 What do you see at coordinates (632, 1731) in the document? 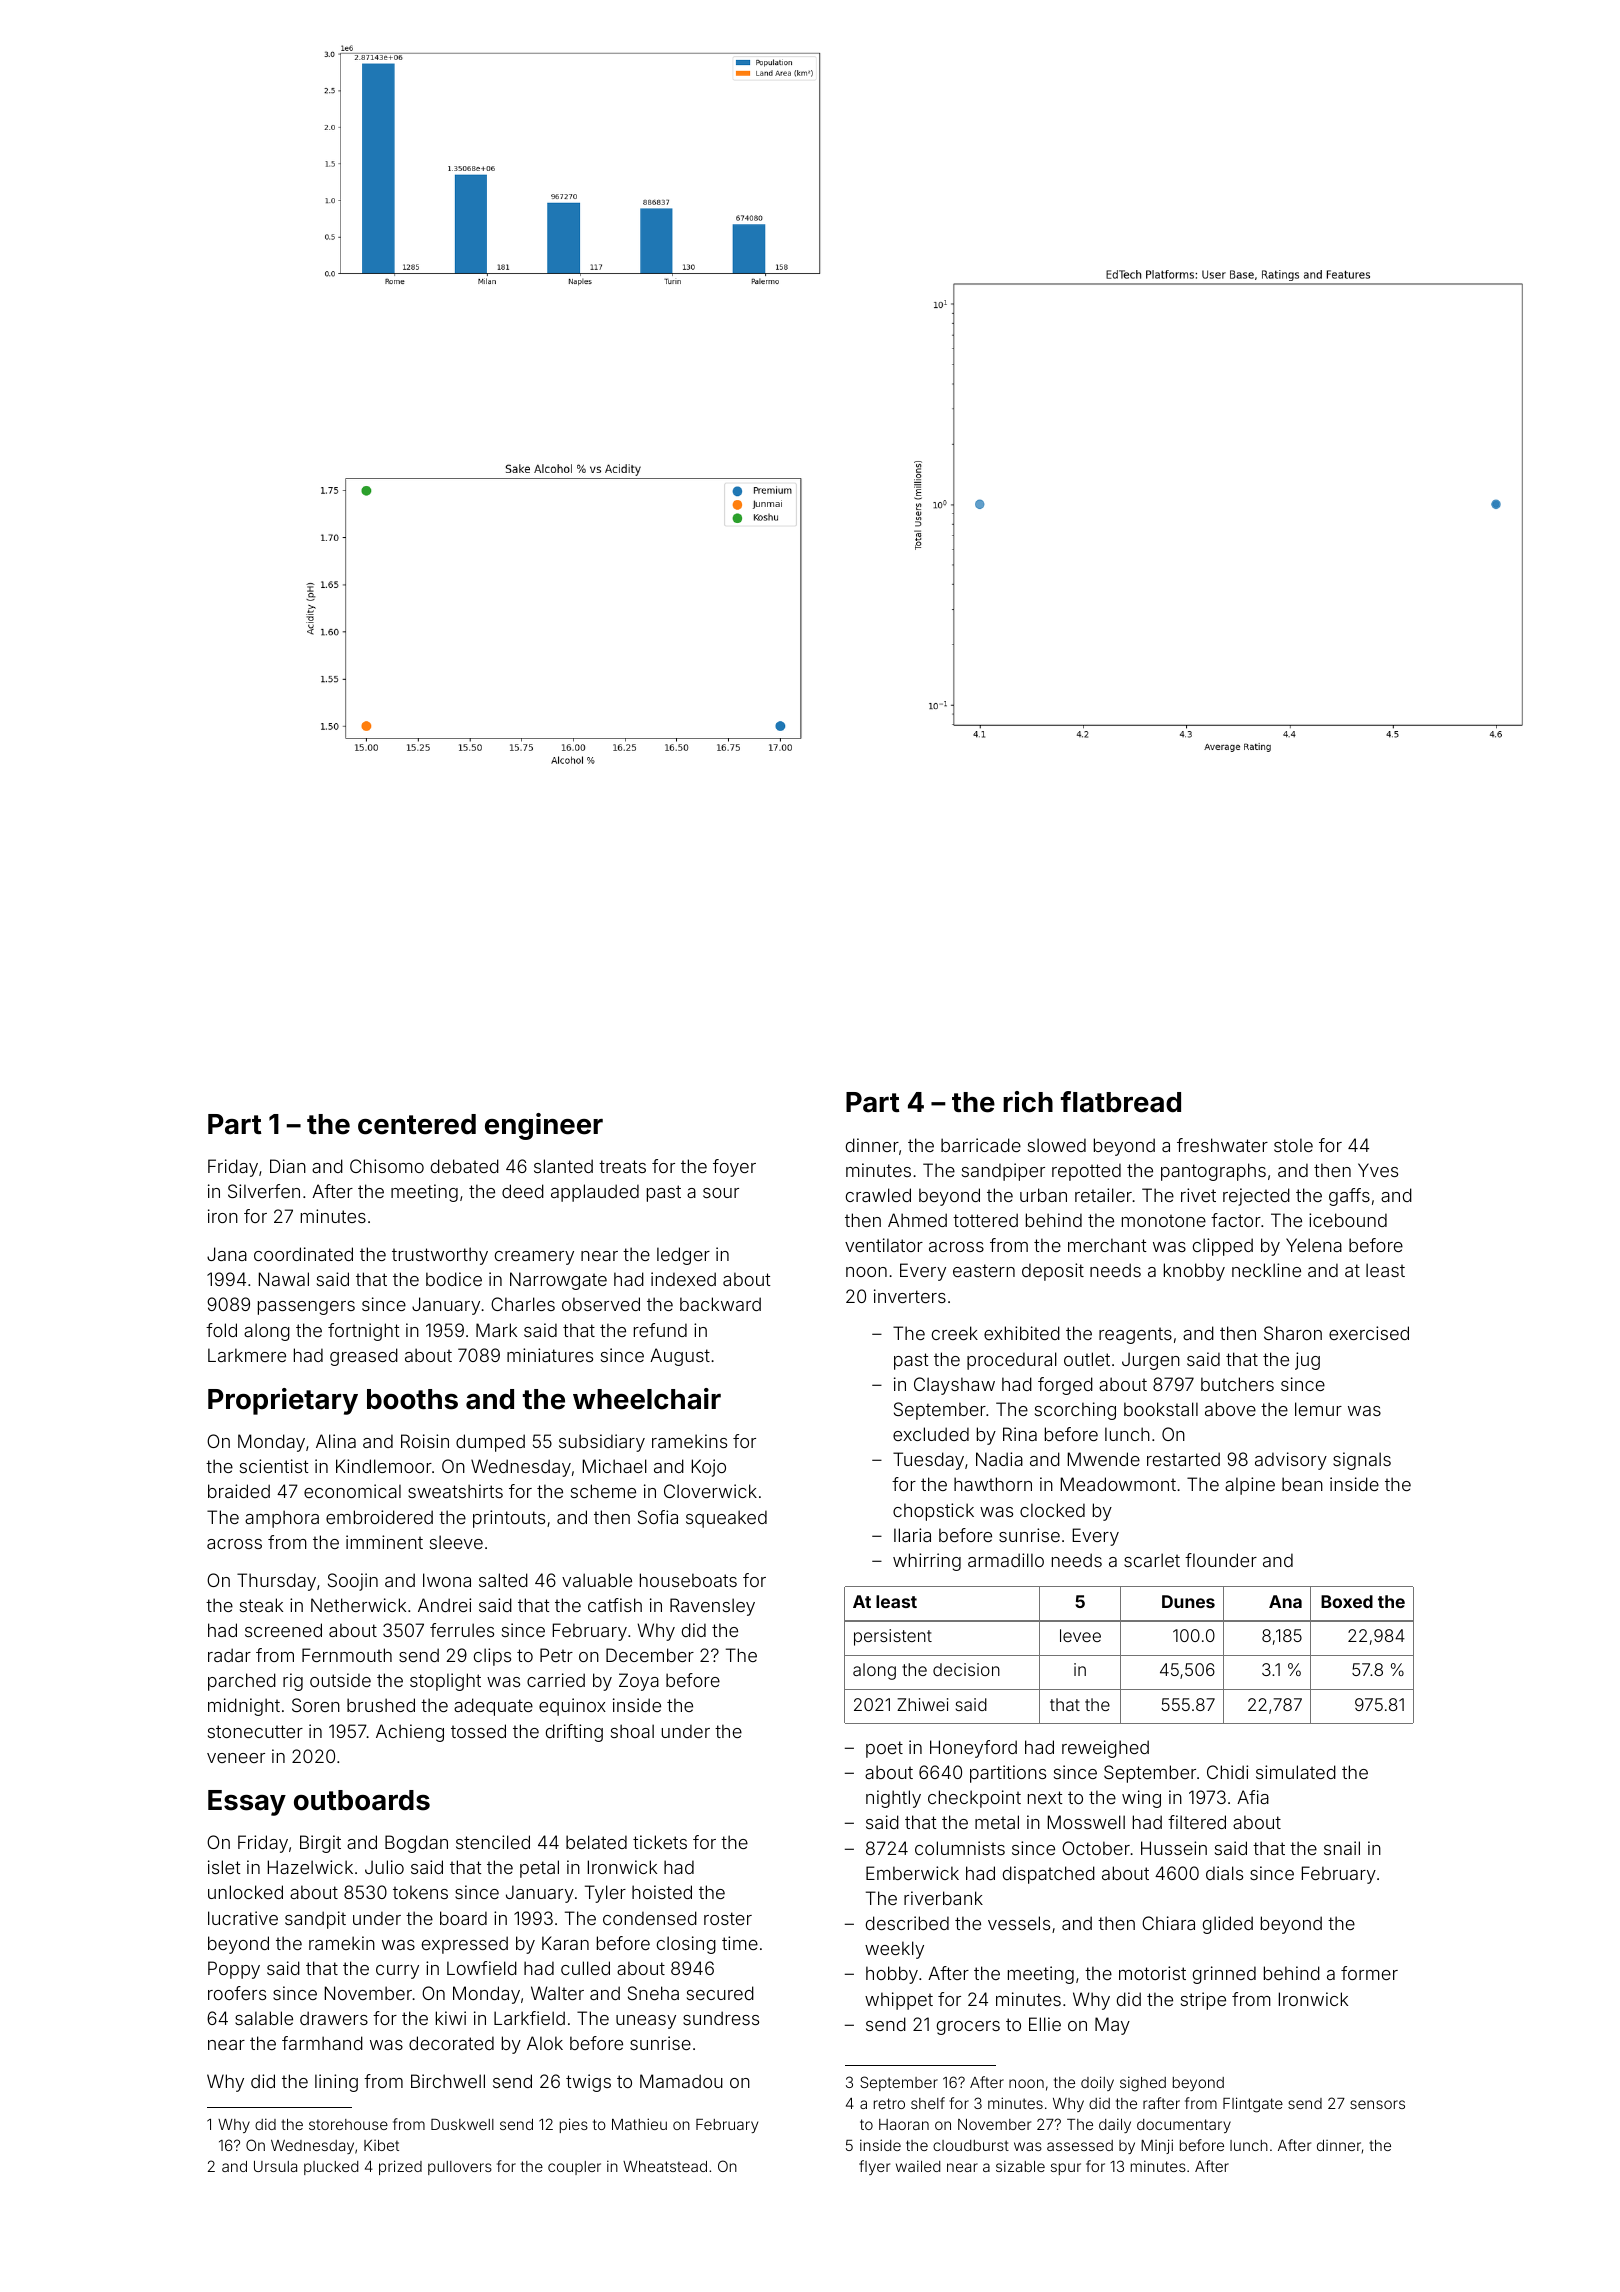
I see `shoal` at bounding box center [632, 1731].
